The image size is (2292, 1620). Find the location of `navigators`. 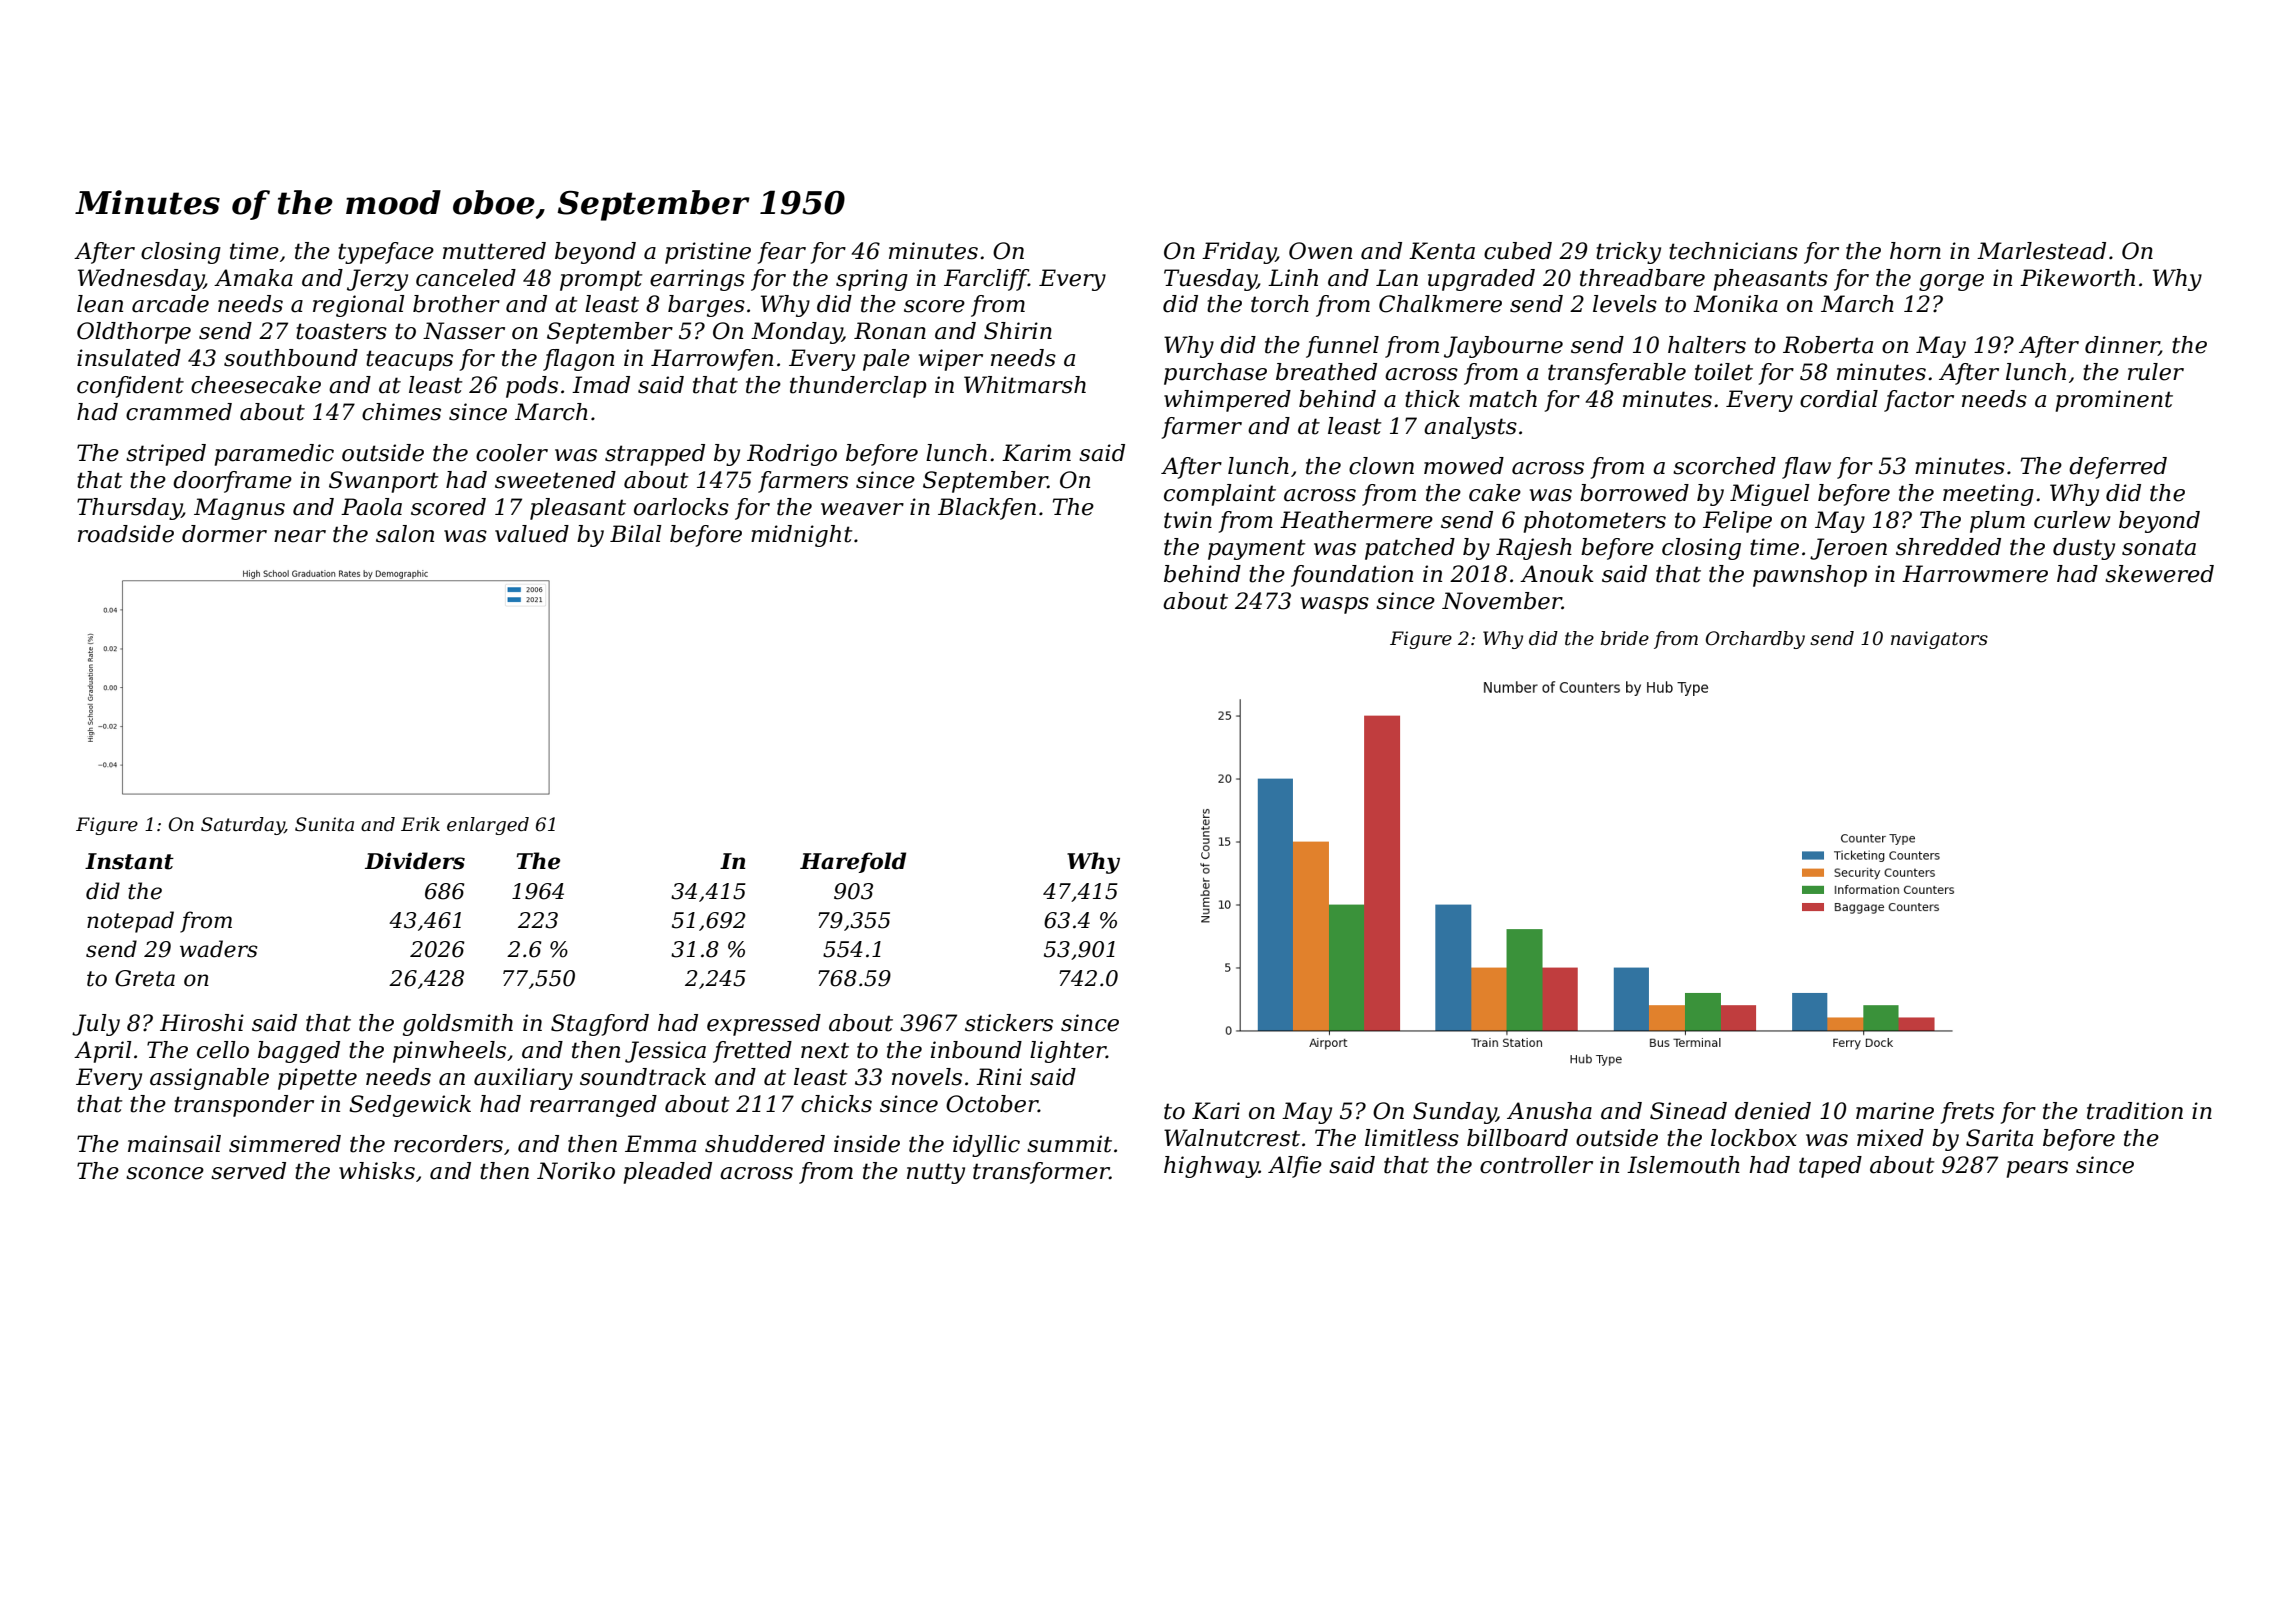

navigators is located at coordinates (1939, 640).
